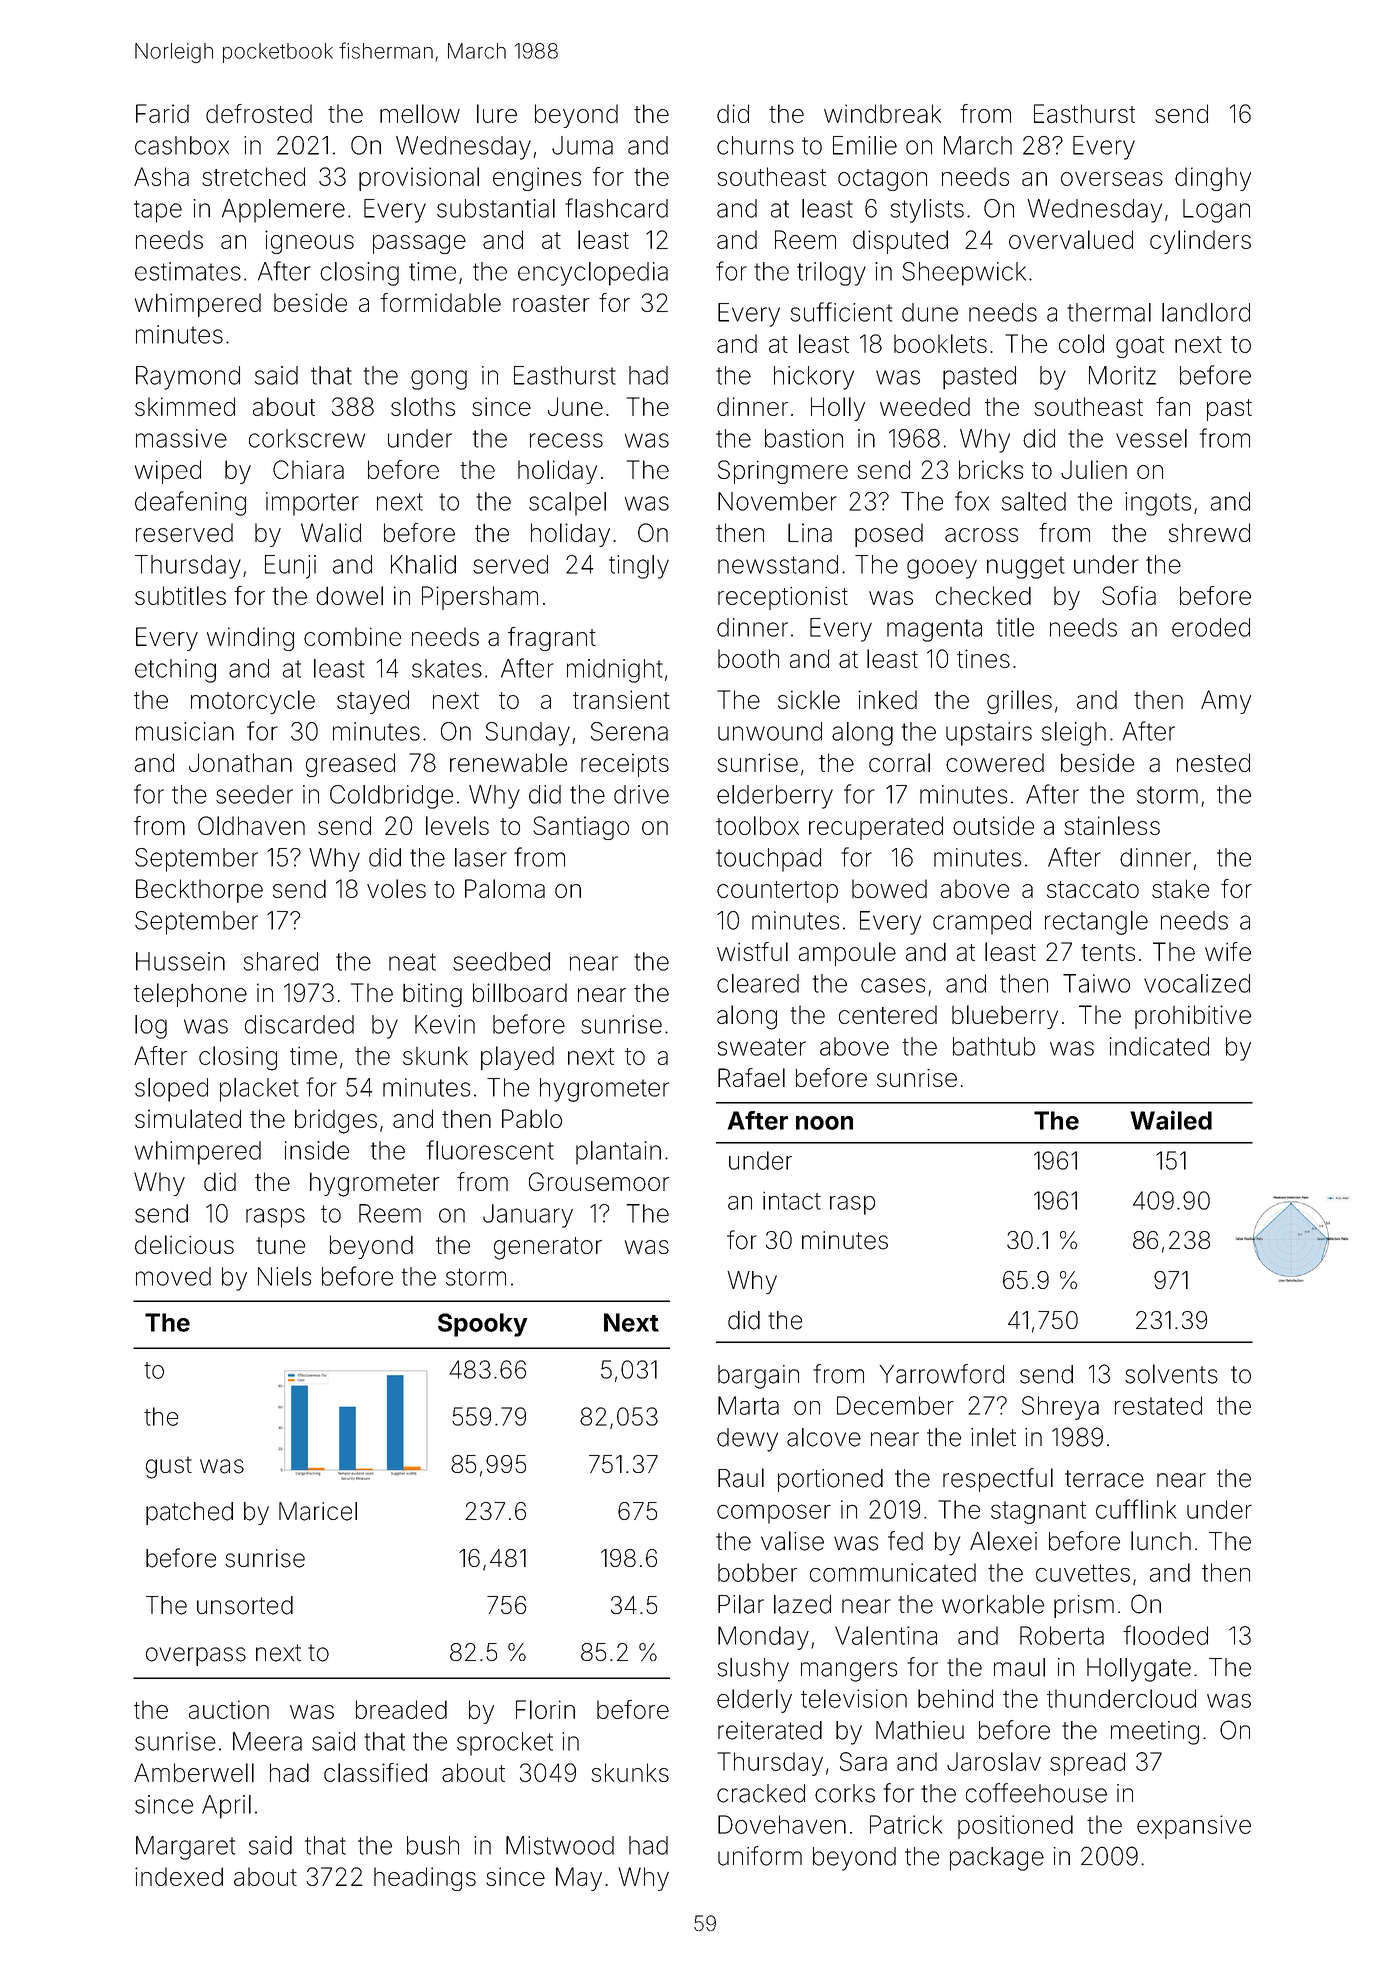 This document has width=1386, height=1969. What do you see at coordinates (582, 145) in the document?
I see `Juma` at bounding box center [582, 145].
